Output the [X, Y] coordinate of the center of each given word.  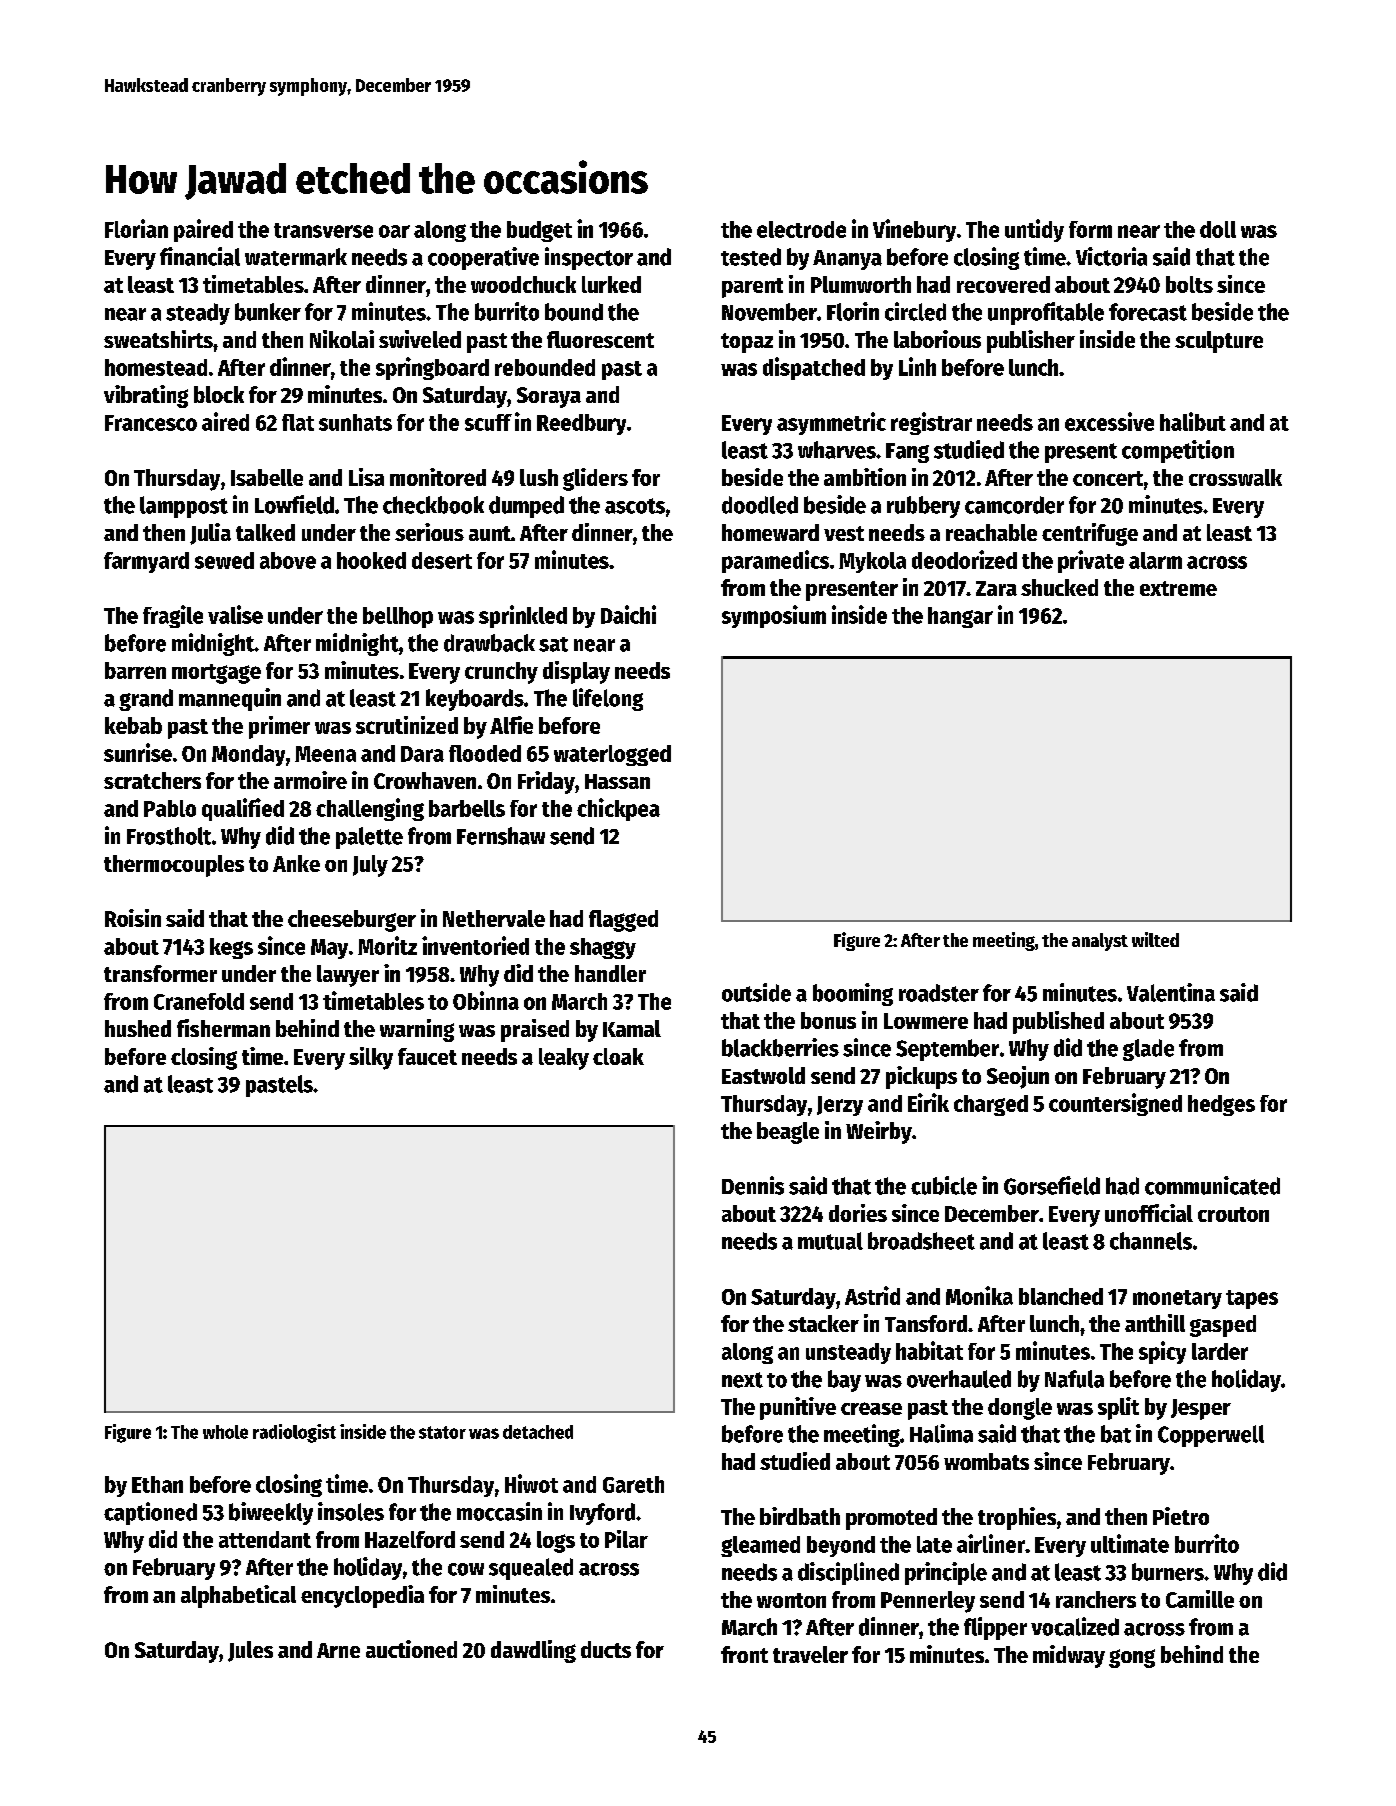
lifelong [608, 699]
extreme [1178, 588]
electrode [801, 229]
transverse [323, 230]
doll [1218, 229]
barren [135, 670]
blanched [1061, 1296]
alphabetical [238, 1596]
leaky [564, 1059]
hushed [138, 1028]
